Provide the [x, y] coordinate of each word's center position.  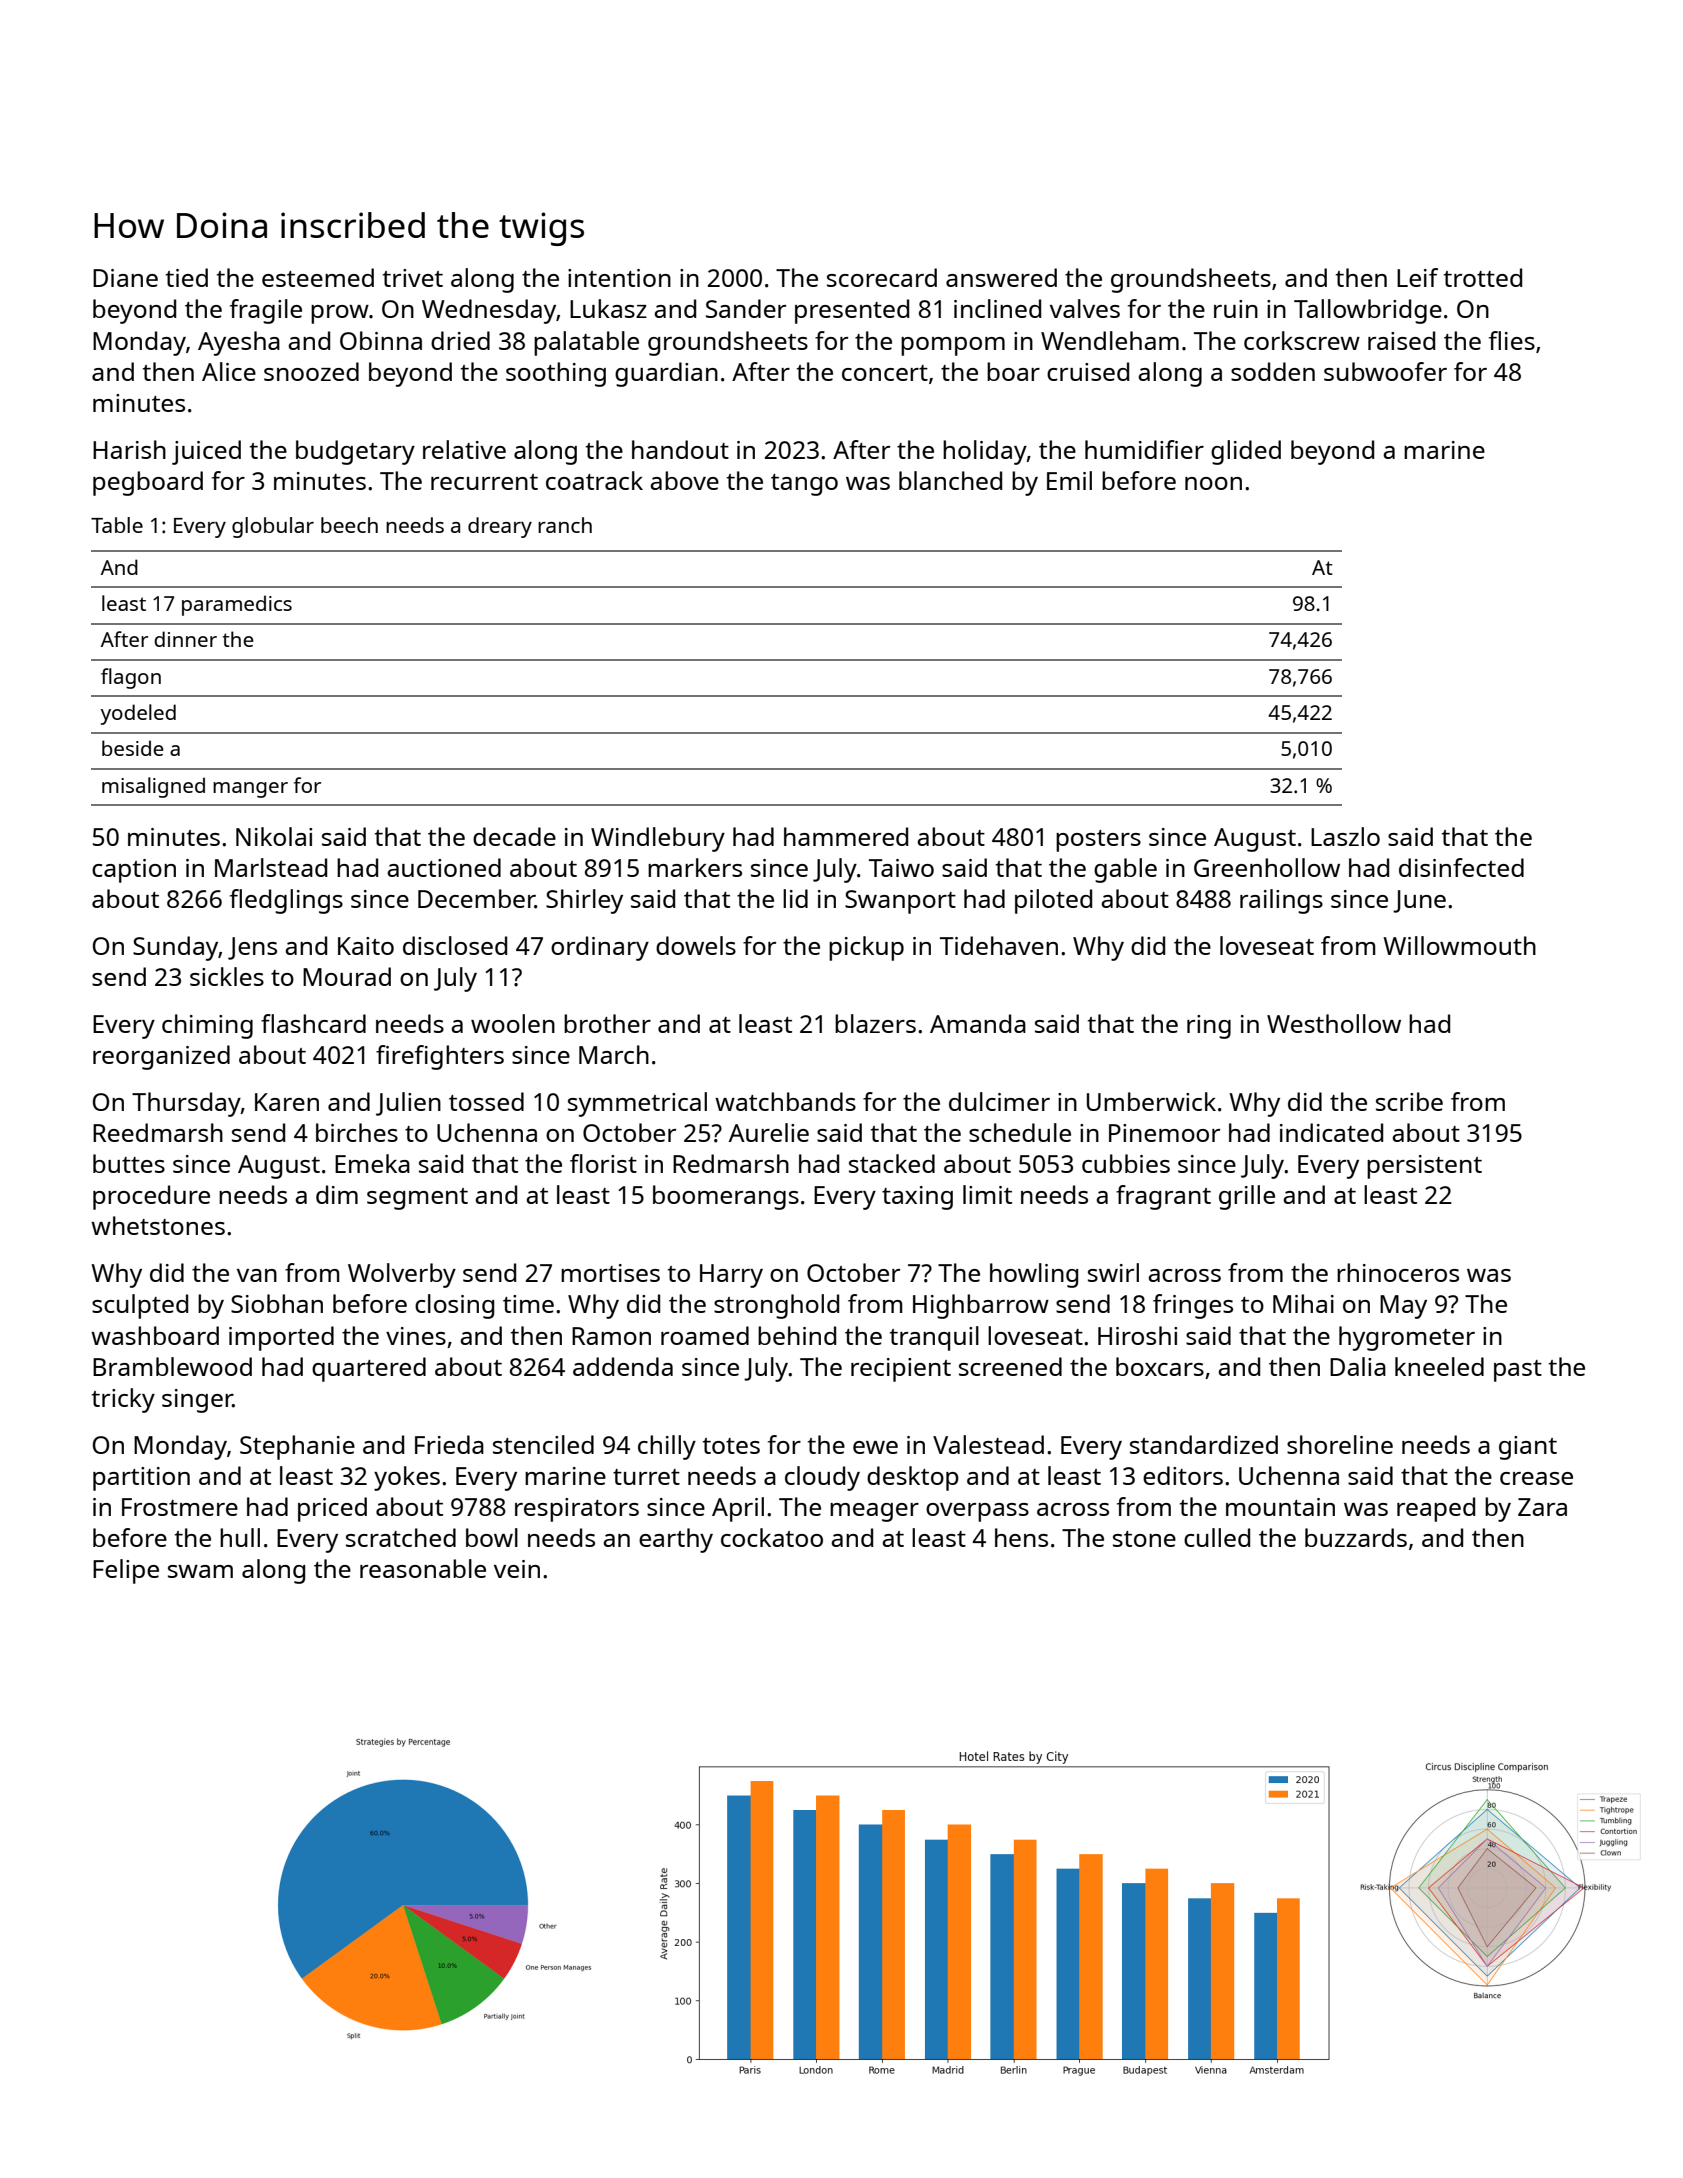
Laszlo [1345, 836]
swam [200, 1571]
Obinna [381, 340]
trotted [1483, 277]
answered [1001, 277]
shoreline [1340, 1444]
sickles [227, 976]
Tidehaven [999, 945]
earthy [676, 1540]
